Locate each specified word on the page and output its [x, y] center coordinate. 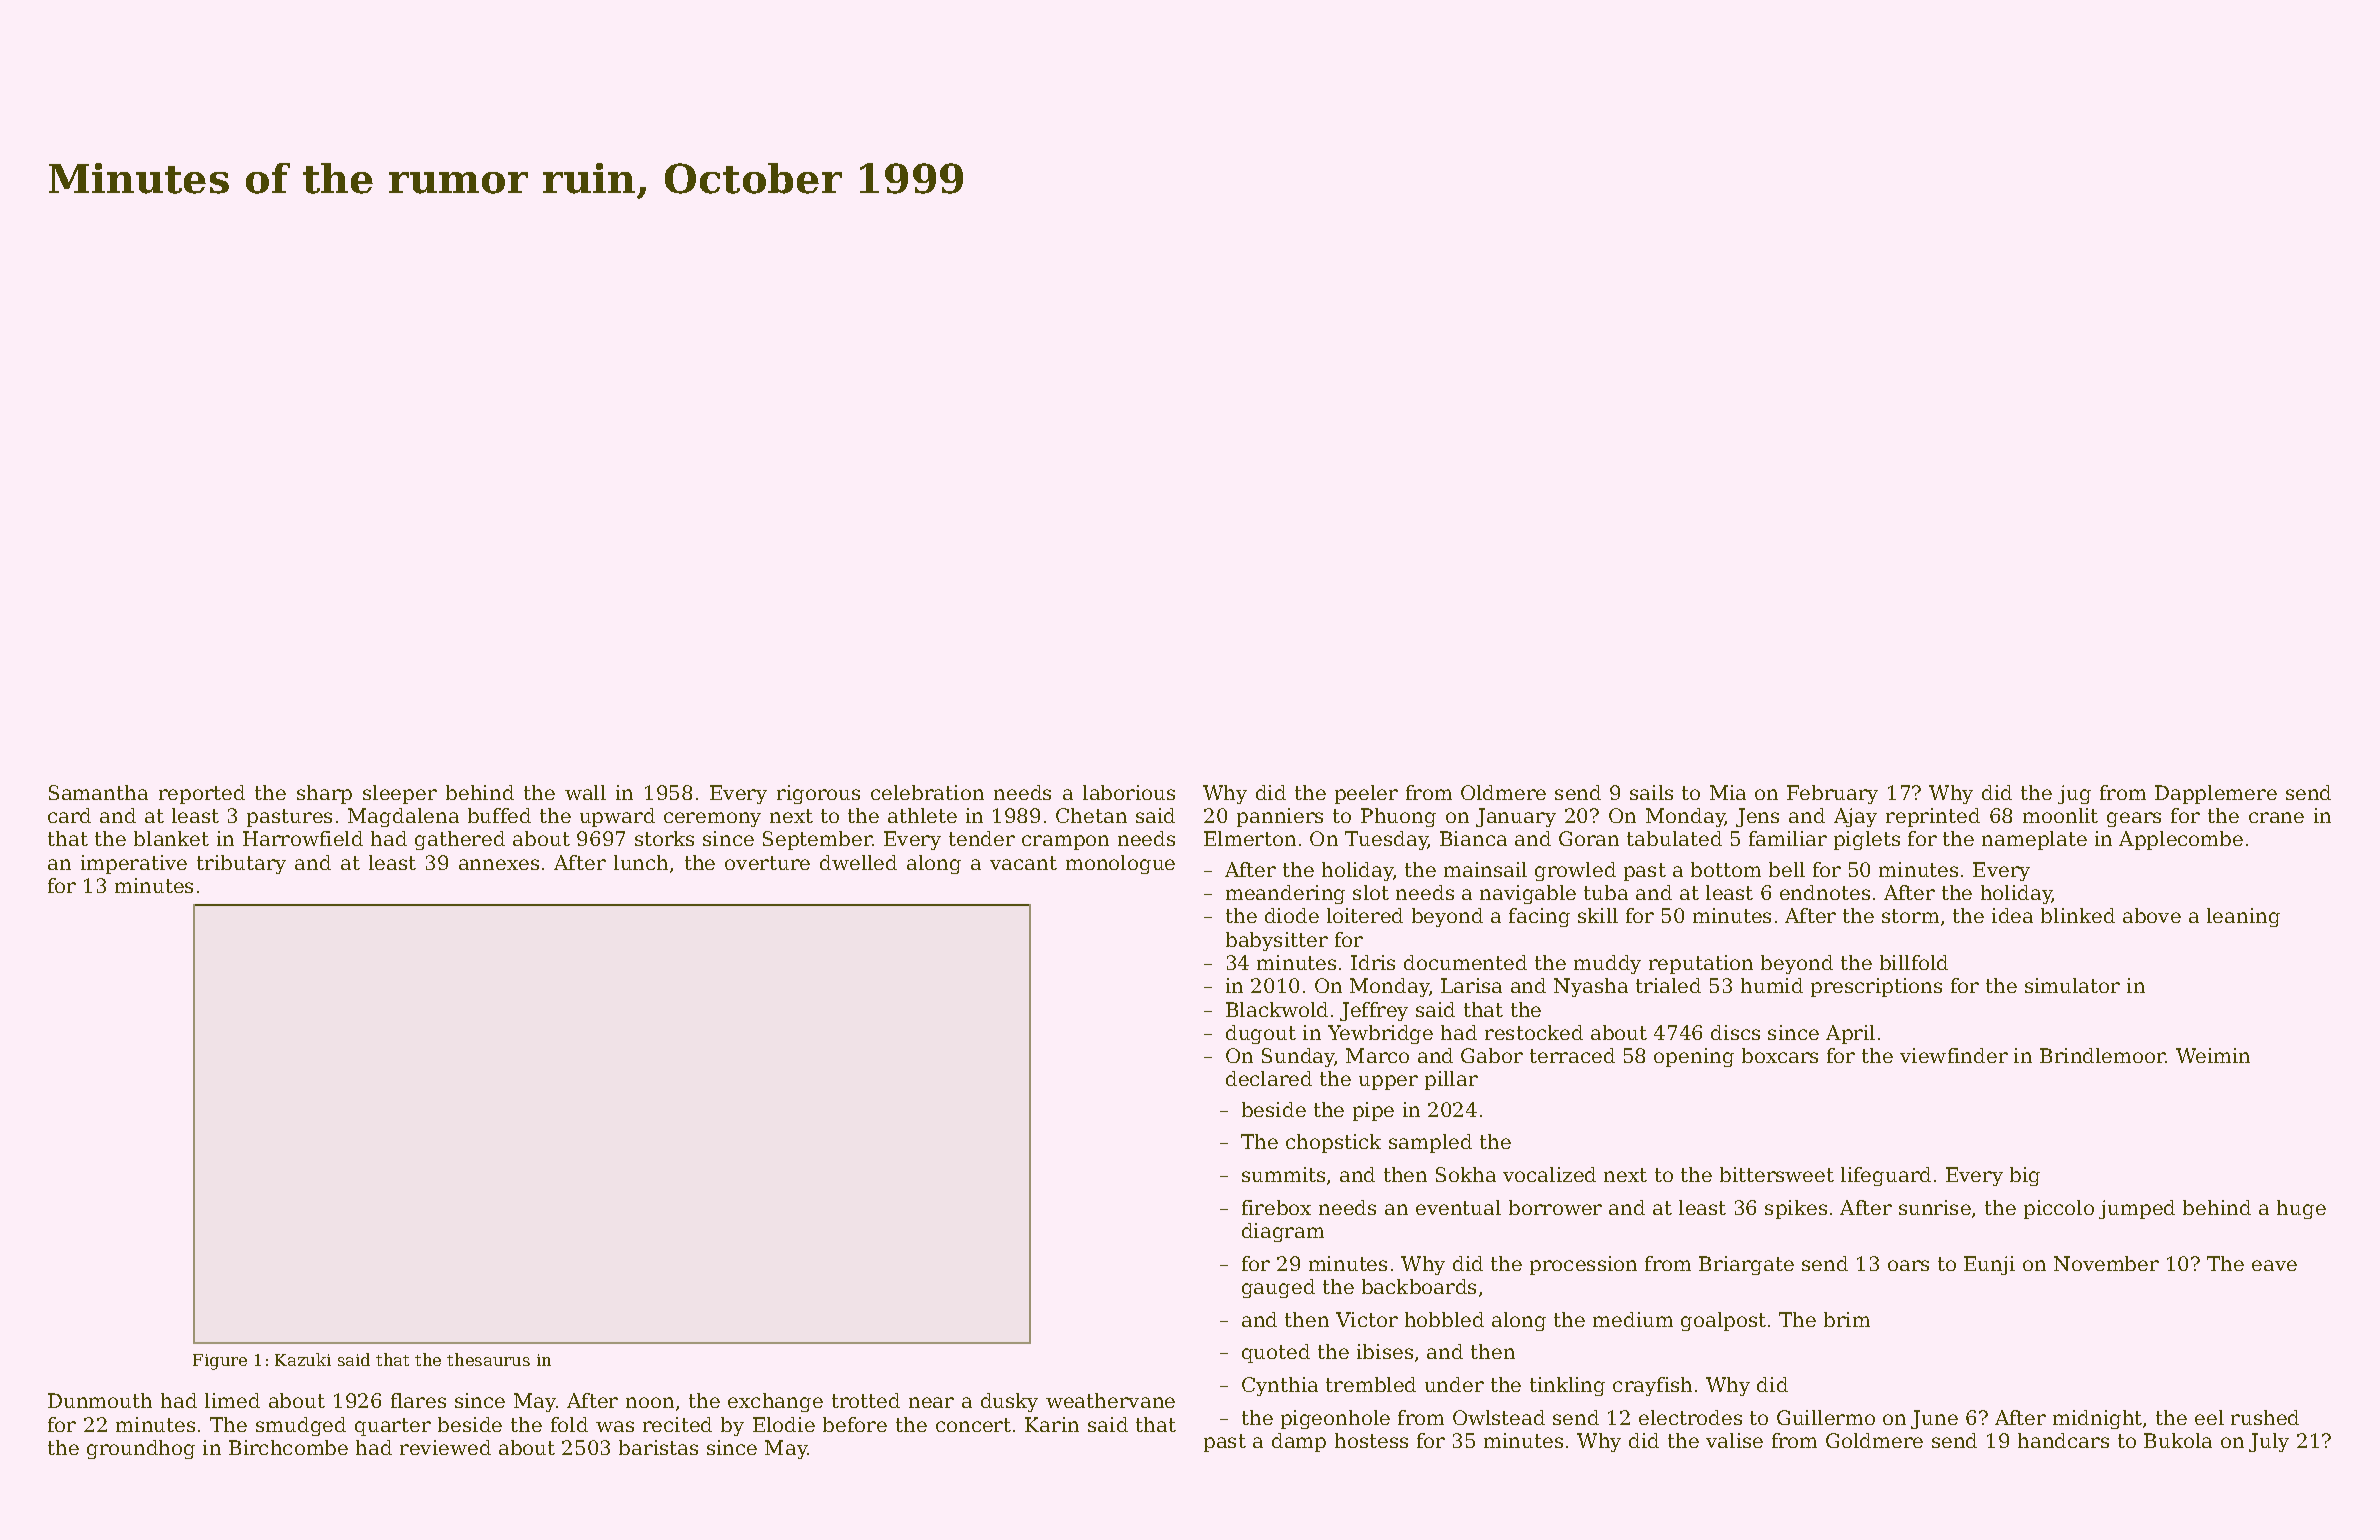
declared [1269, 1078]
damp [1299, 1442]
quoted [1276, 1353]
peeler [1366, 794]
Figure [220, 1362]
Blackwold [1277, 1009]
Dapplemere [2216, 794]
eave [2274, 1265]
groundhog [141, 1449]
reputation [1701, 964]
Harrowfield [303, 838]
